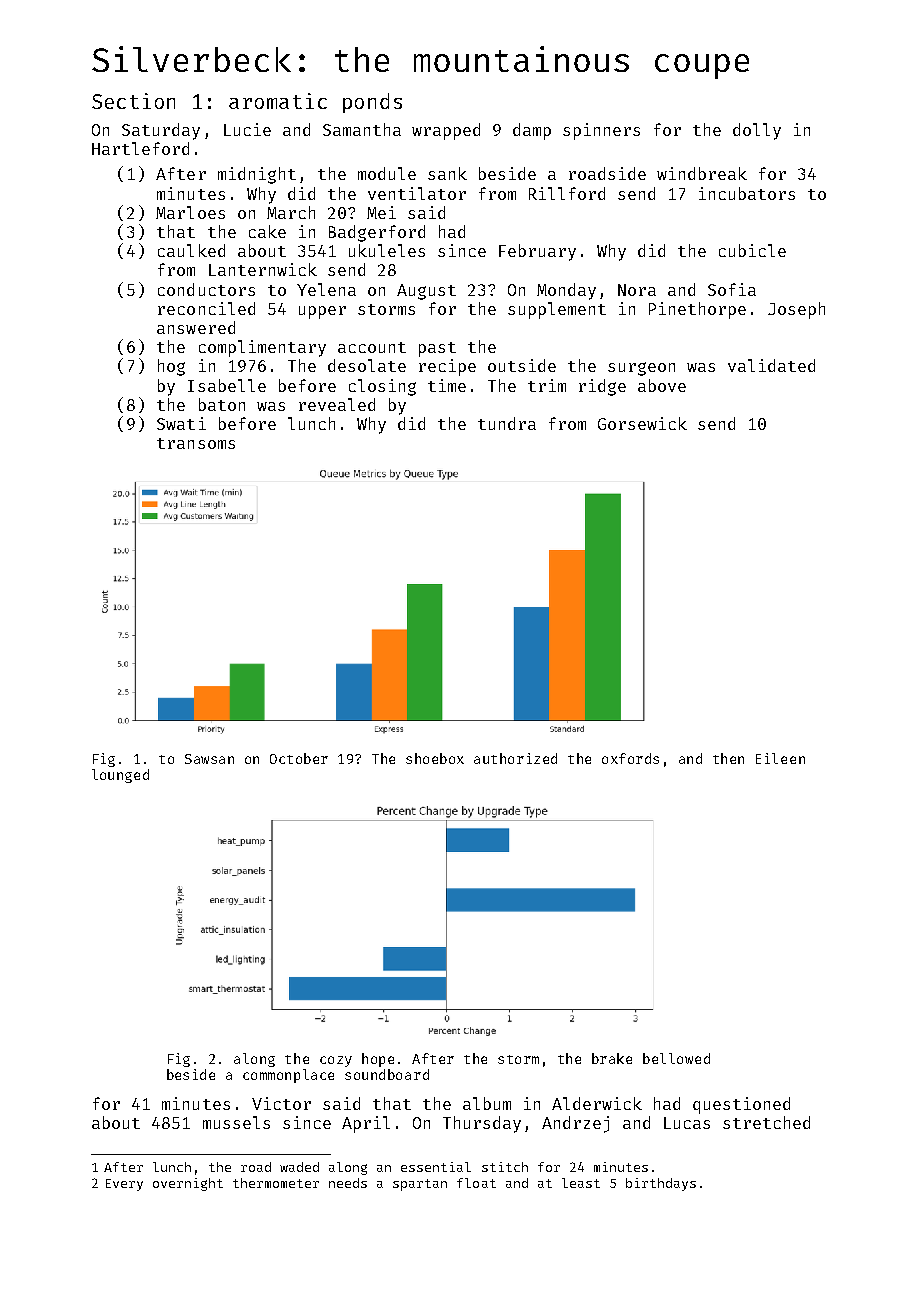 This document has height=1308, width=924. I want to click on questioned, so click(741, 1105).
